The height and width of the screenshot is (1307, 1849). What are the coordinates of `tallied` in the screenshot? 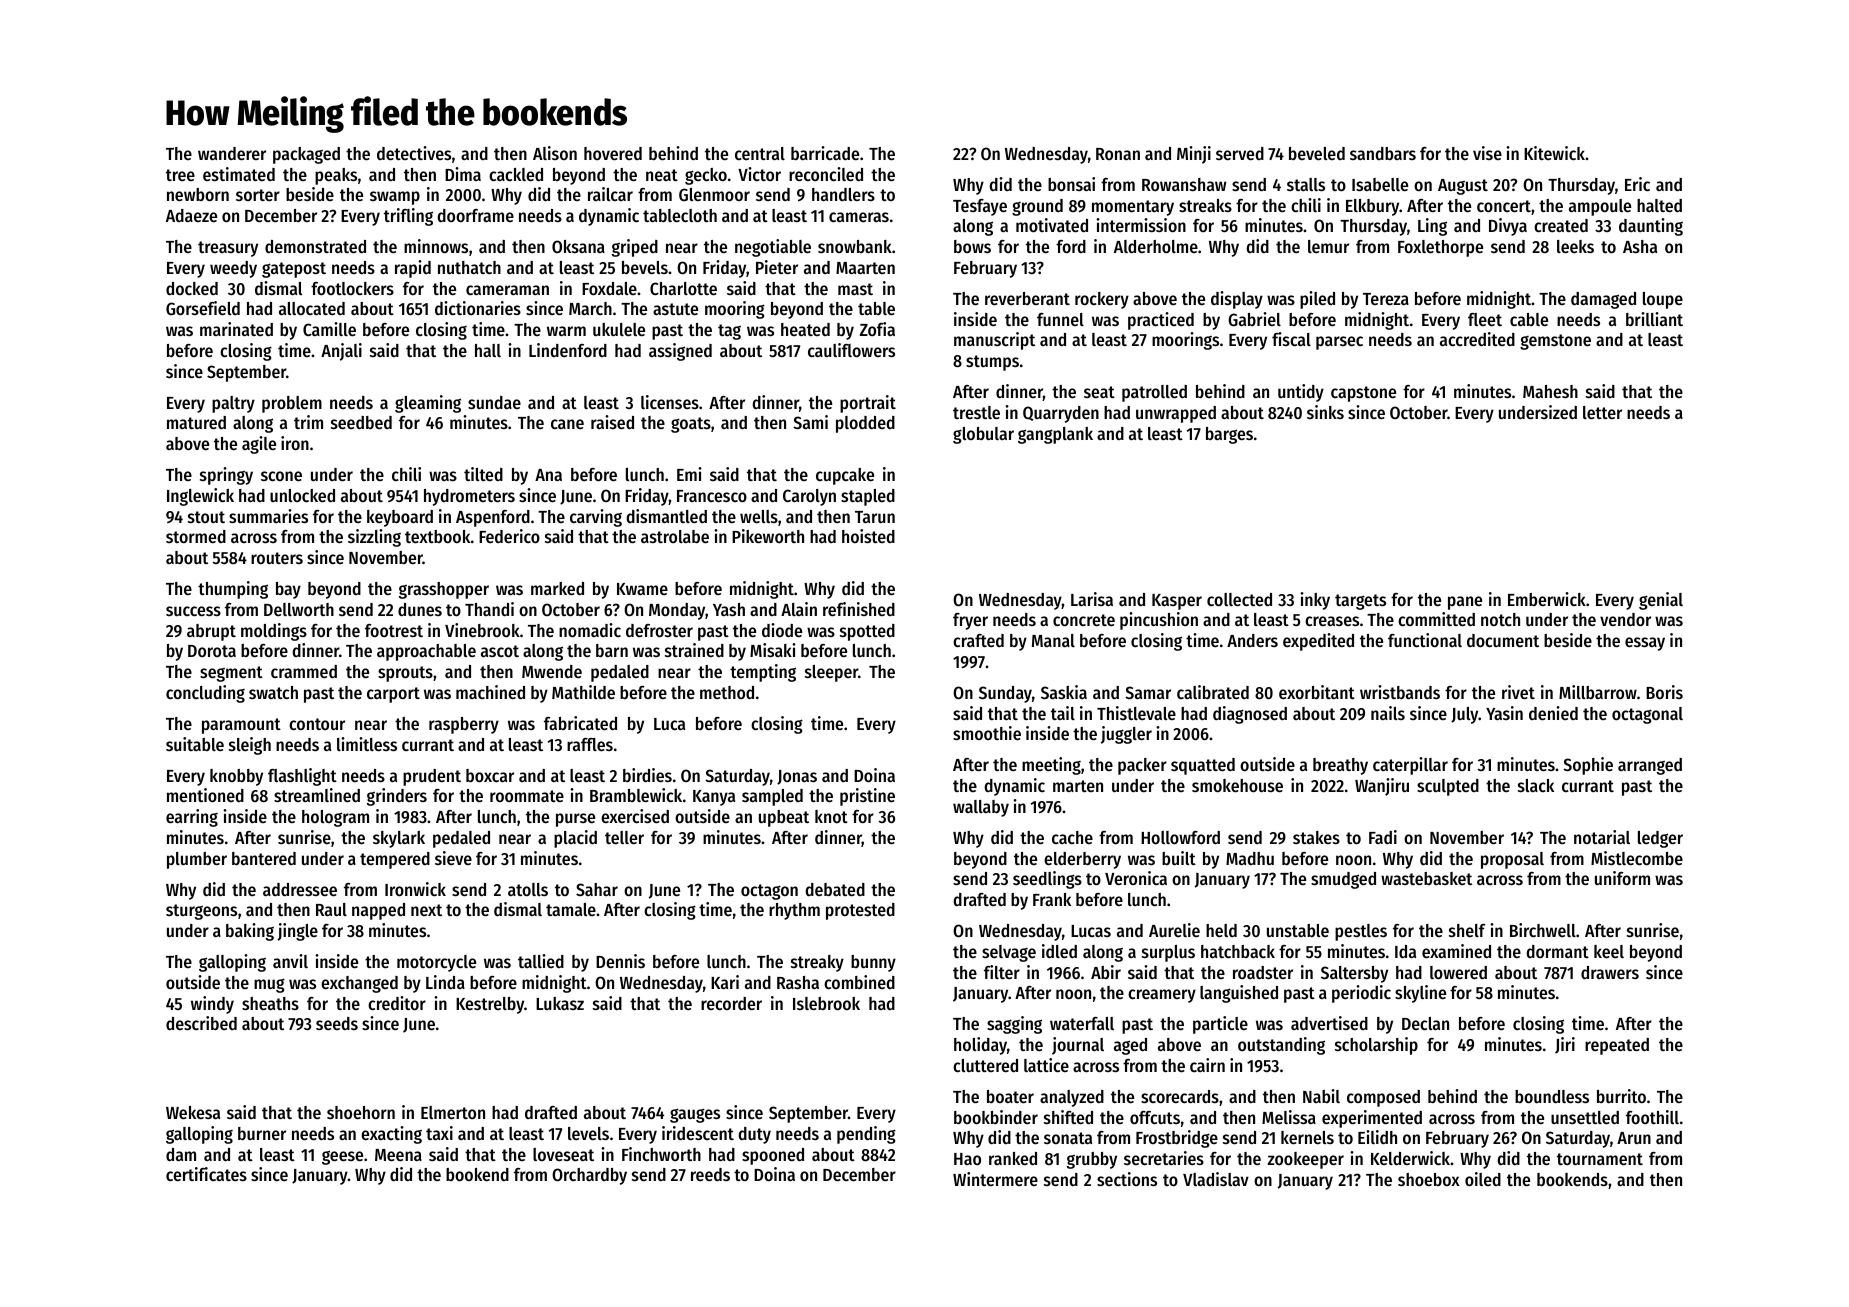 It's located at (541, 961).
